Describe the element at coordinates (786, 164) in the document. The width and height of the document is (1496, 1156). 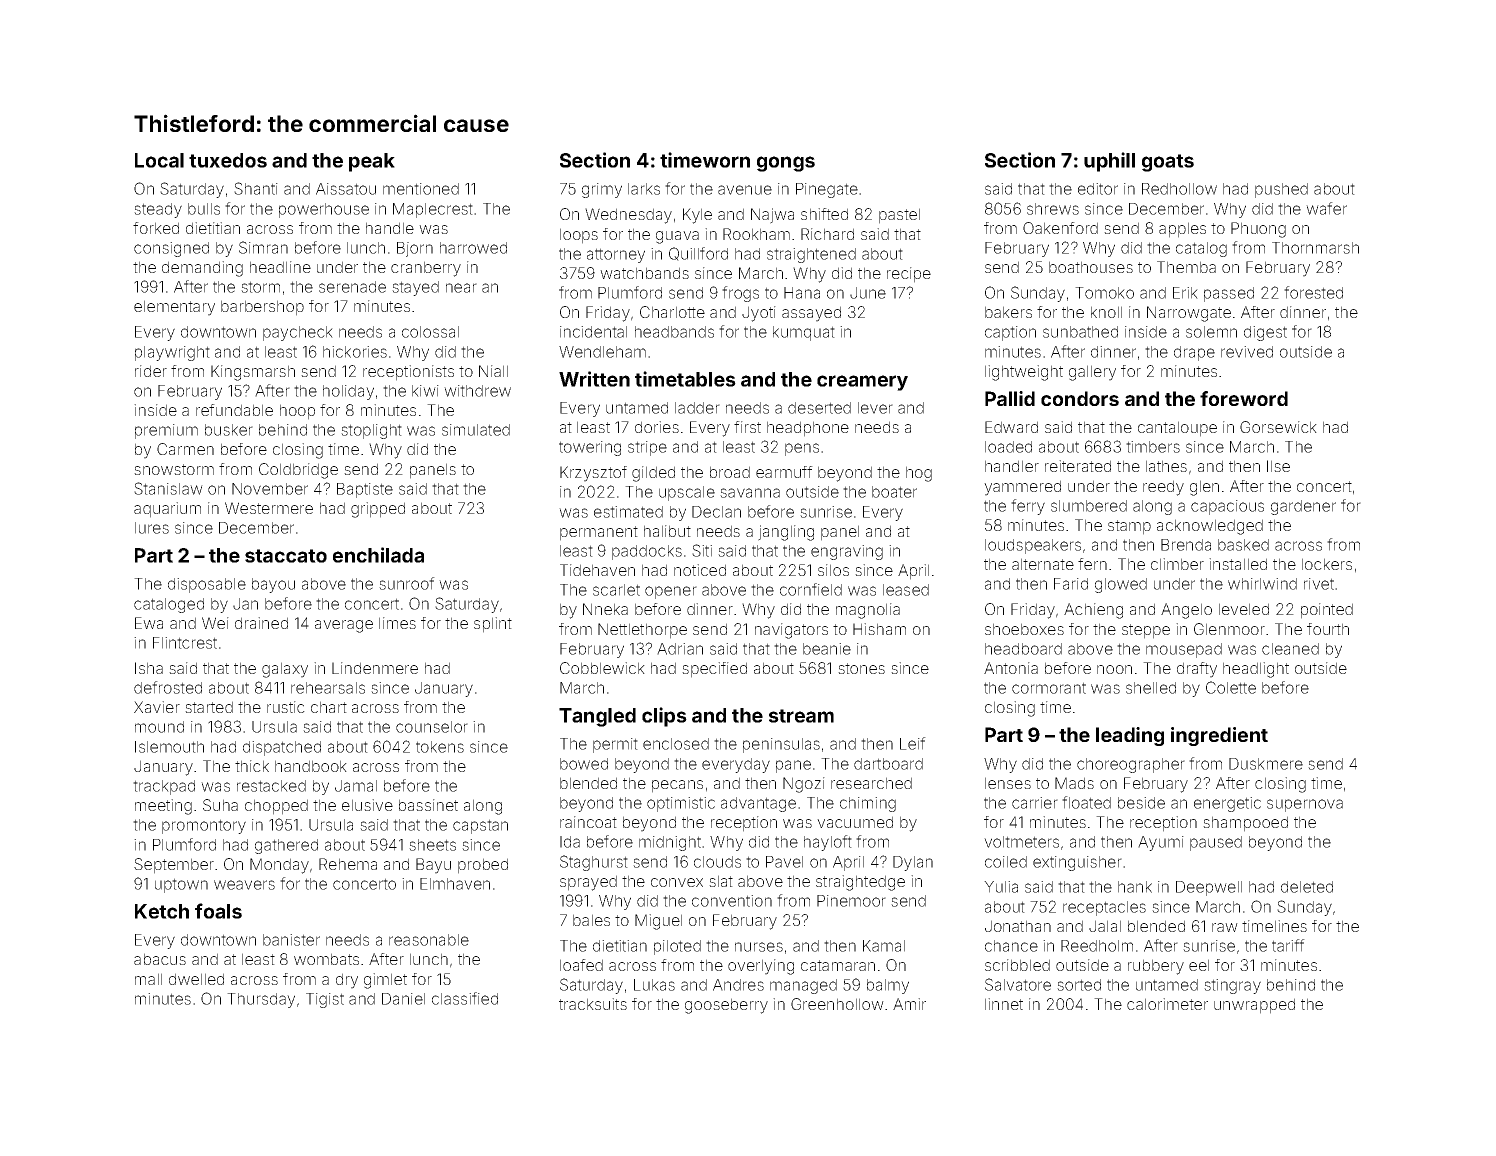
I see `gongs` at that location.
